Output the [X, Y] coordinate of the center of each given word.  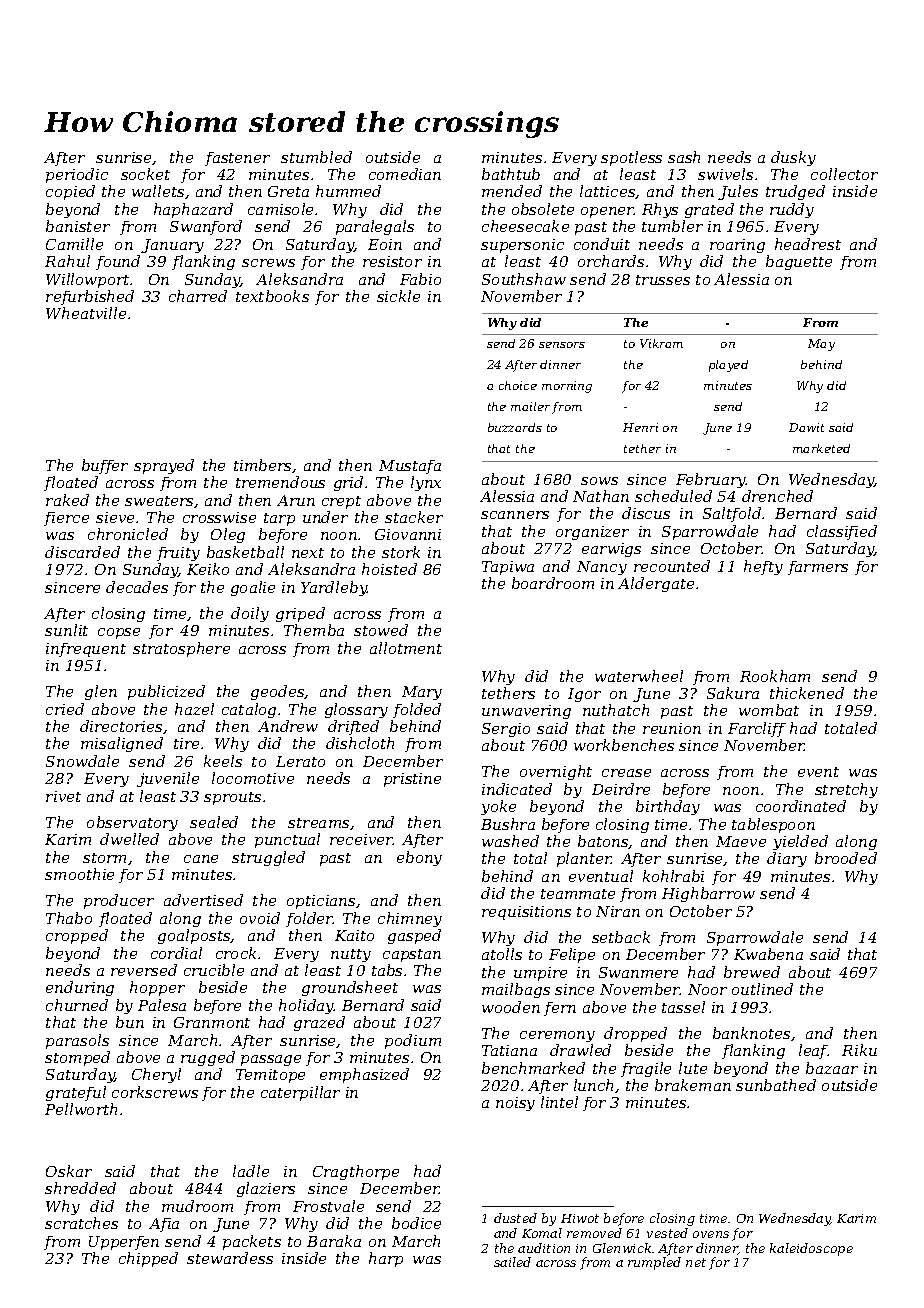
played [728, 366]
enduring [80, 988]
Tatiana [509, 1050]
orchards [611, 261]
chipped [148, 1259]
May [821, 345]
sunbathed [776, 1085]
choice [518, 385]
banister [78, 226]
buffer [105, 466]
